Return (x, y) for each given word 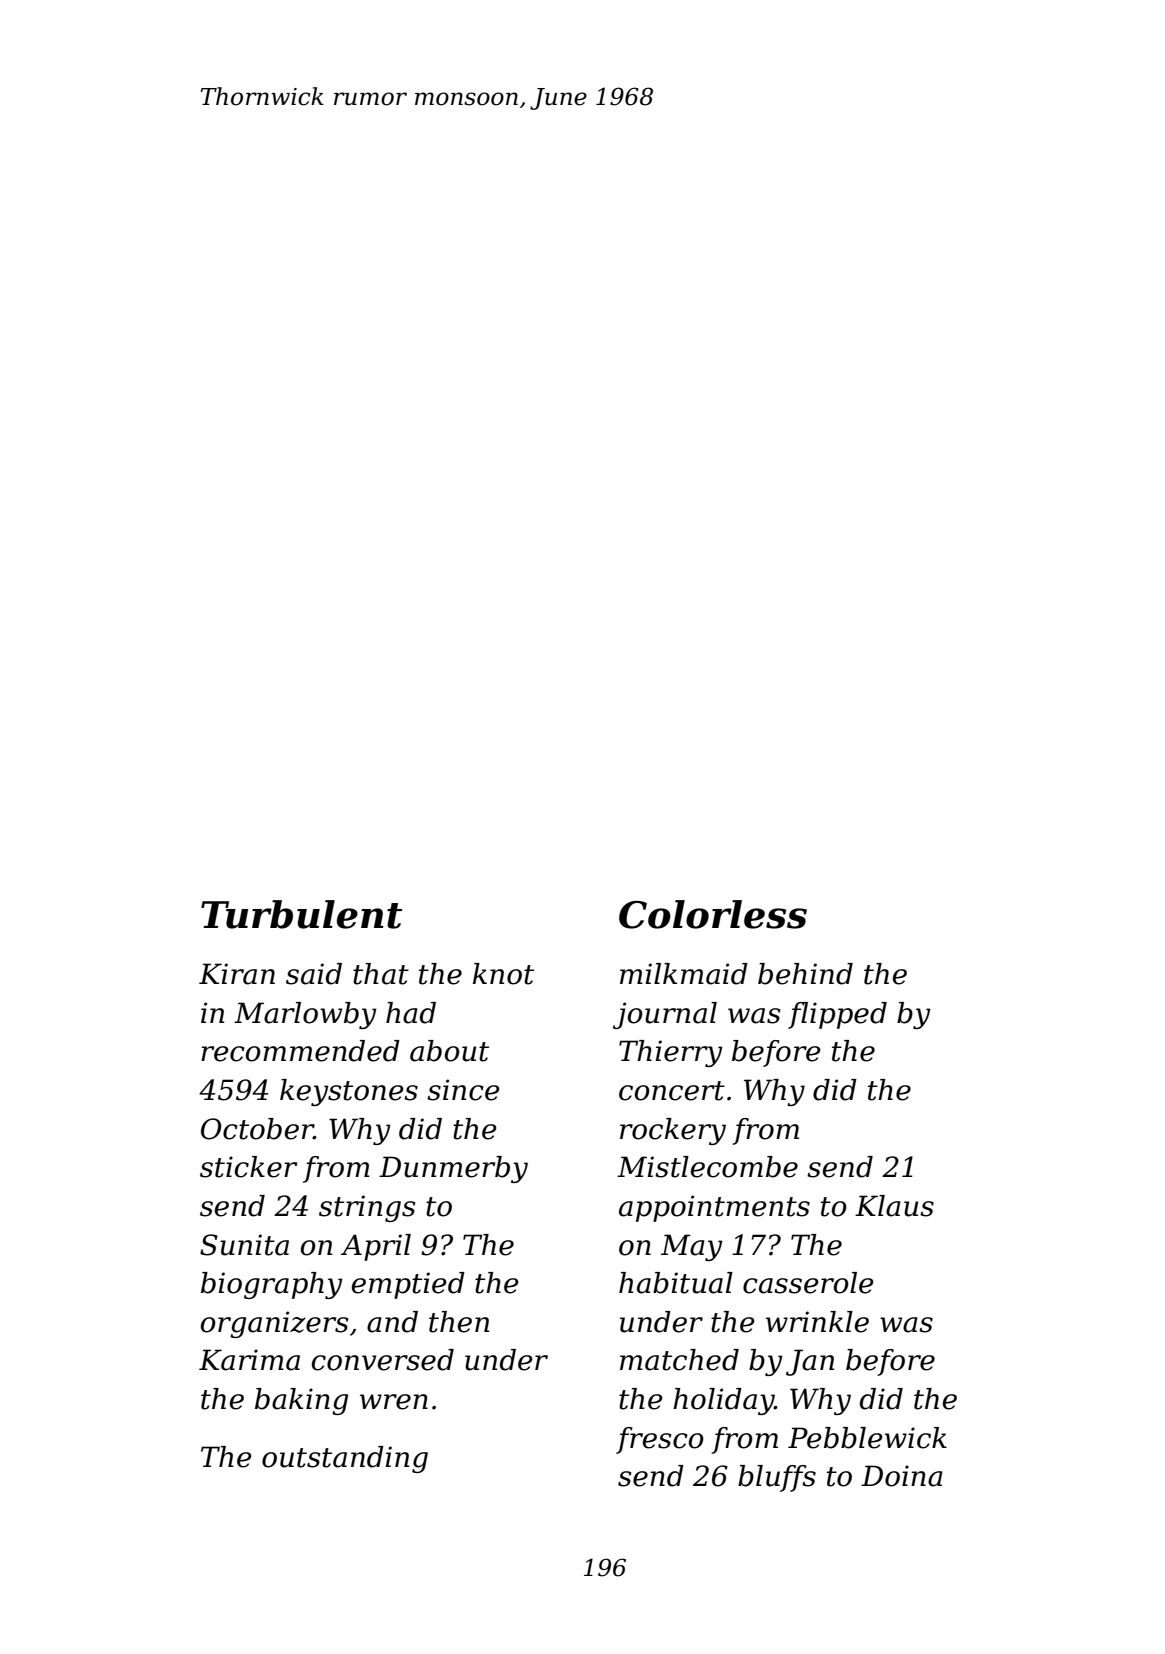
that (381, 974)
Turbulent (301, 914)
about (449, 1051)
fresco (660, 1440)
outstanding (345, 1459)
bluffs (777, 1478)
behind (805, 974)
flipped (837, 1015)
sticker (248, 1167)
